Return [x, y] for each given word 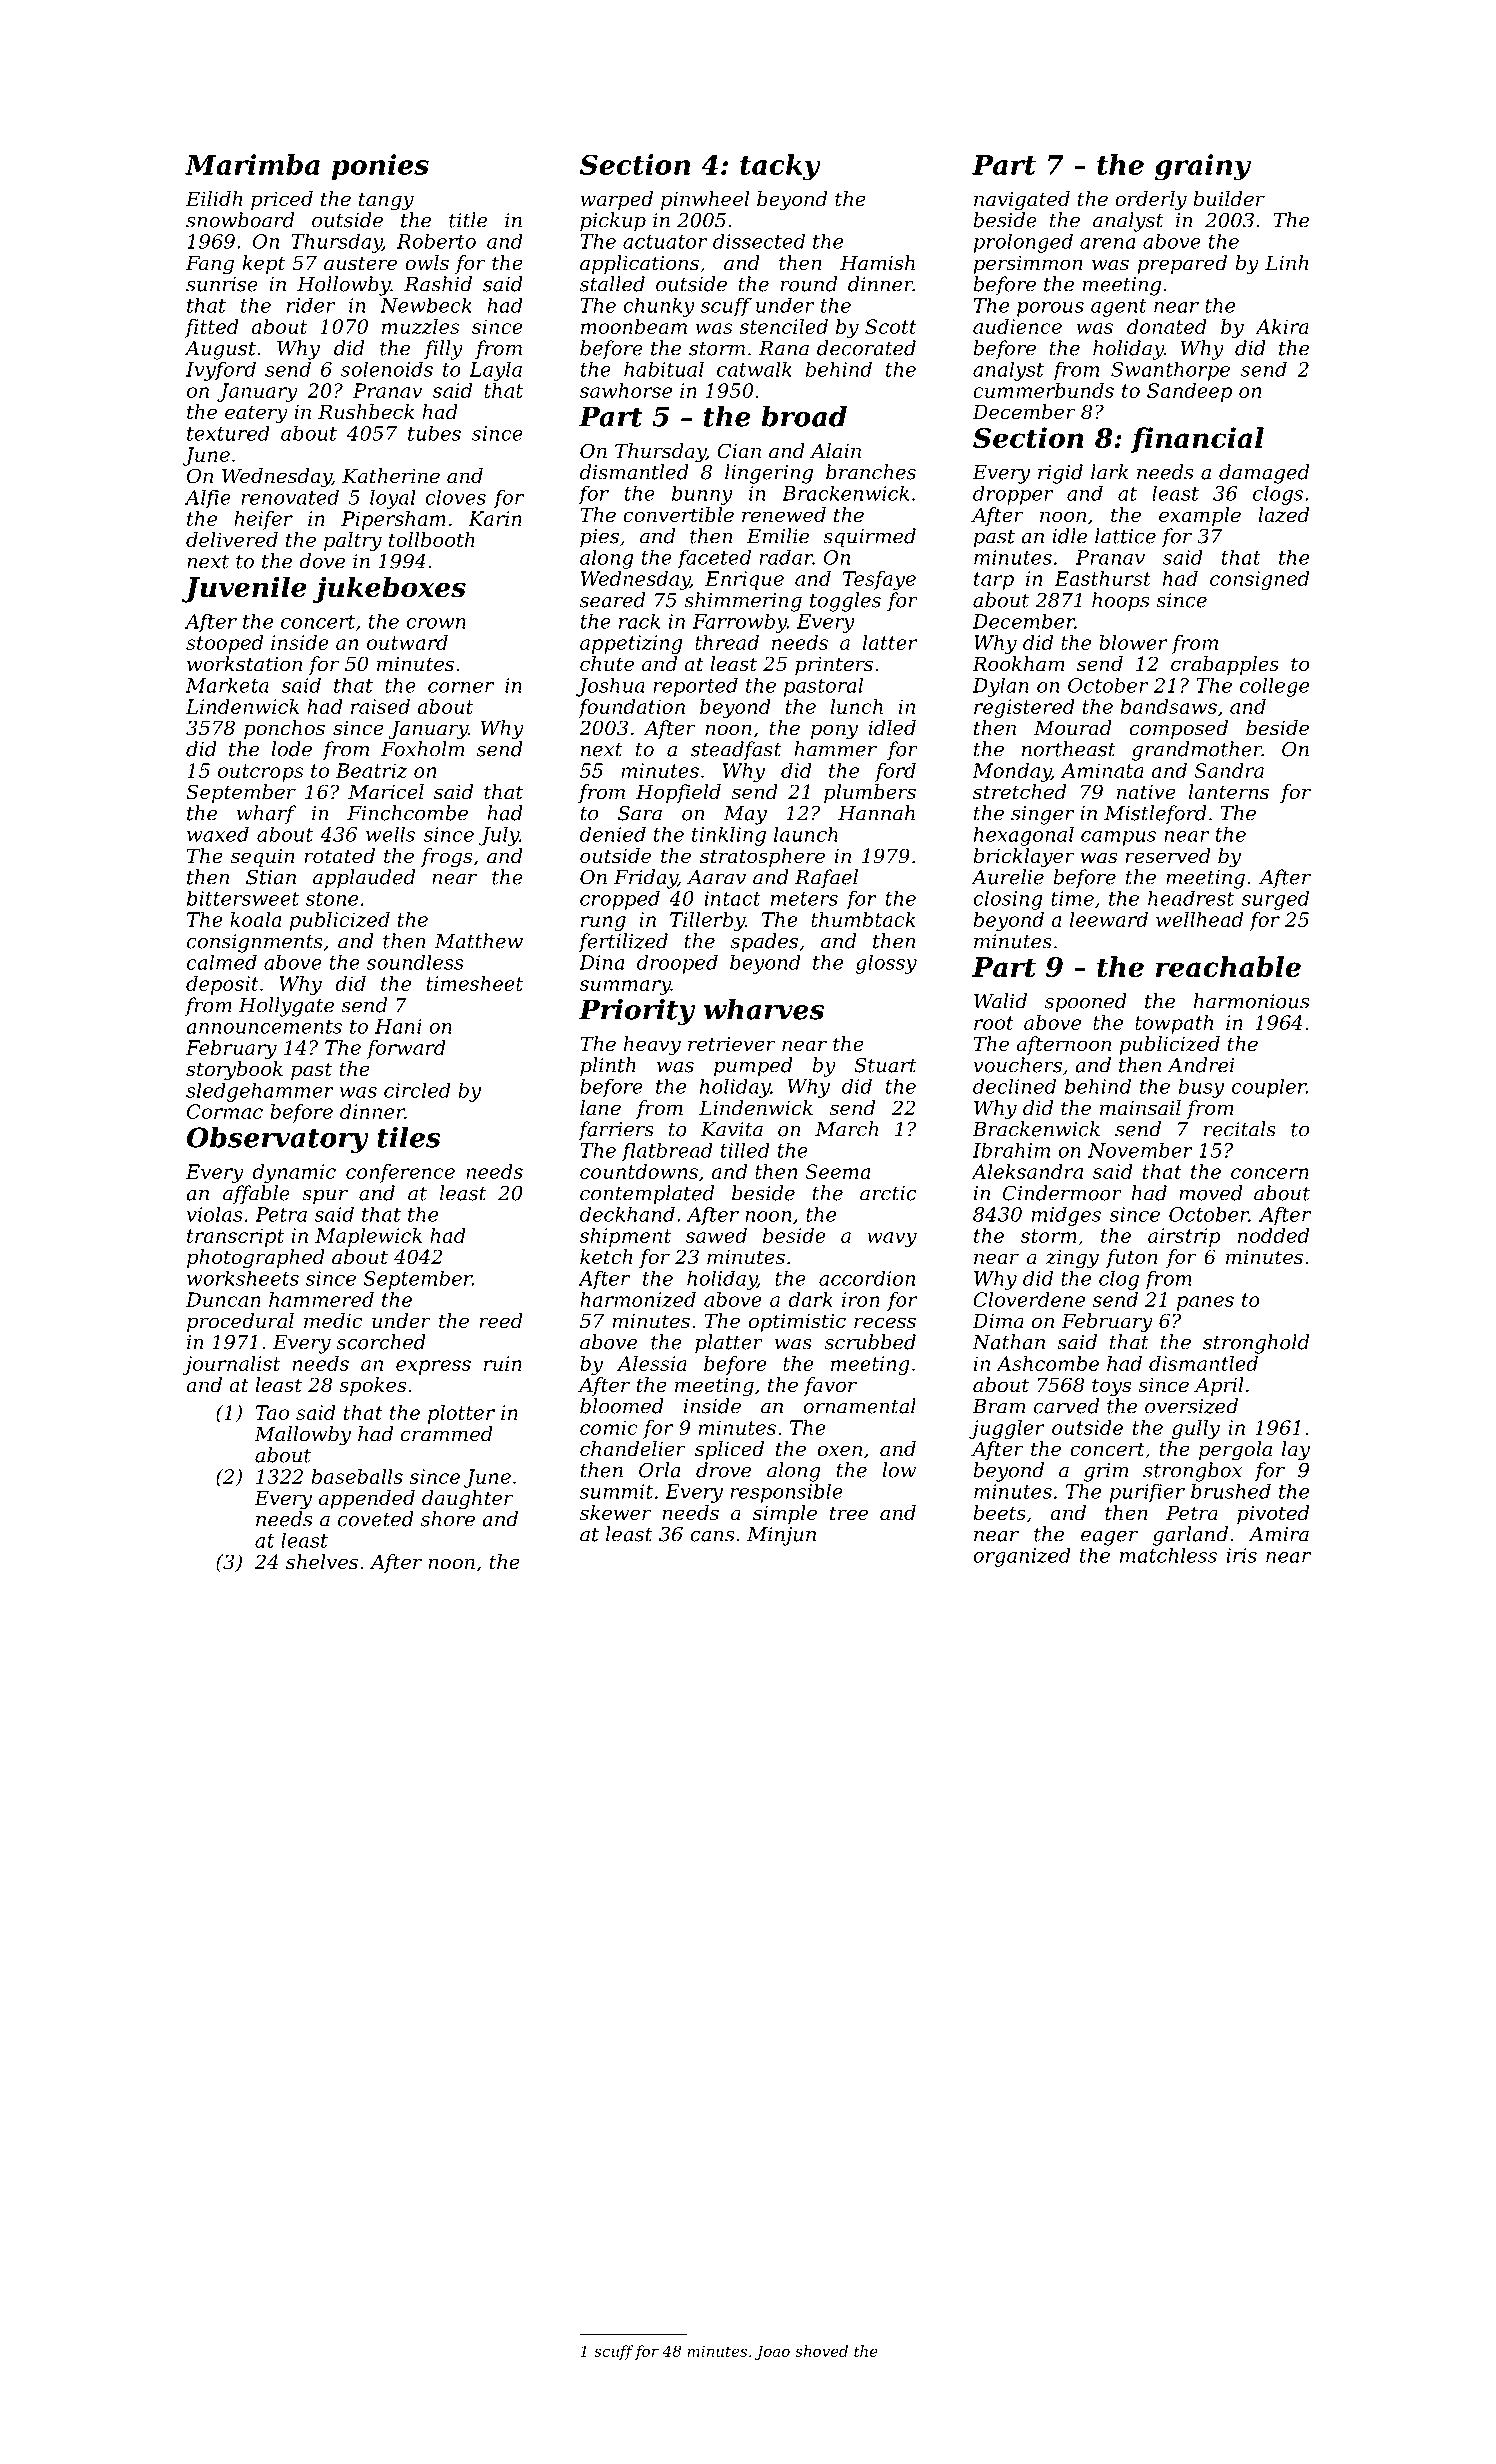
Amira [1278, 1534]
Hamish [877, 262]
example [1200, 516]
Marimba [252, 164]
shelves [322, 1562]
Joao [772, 2353]
